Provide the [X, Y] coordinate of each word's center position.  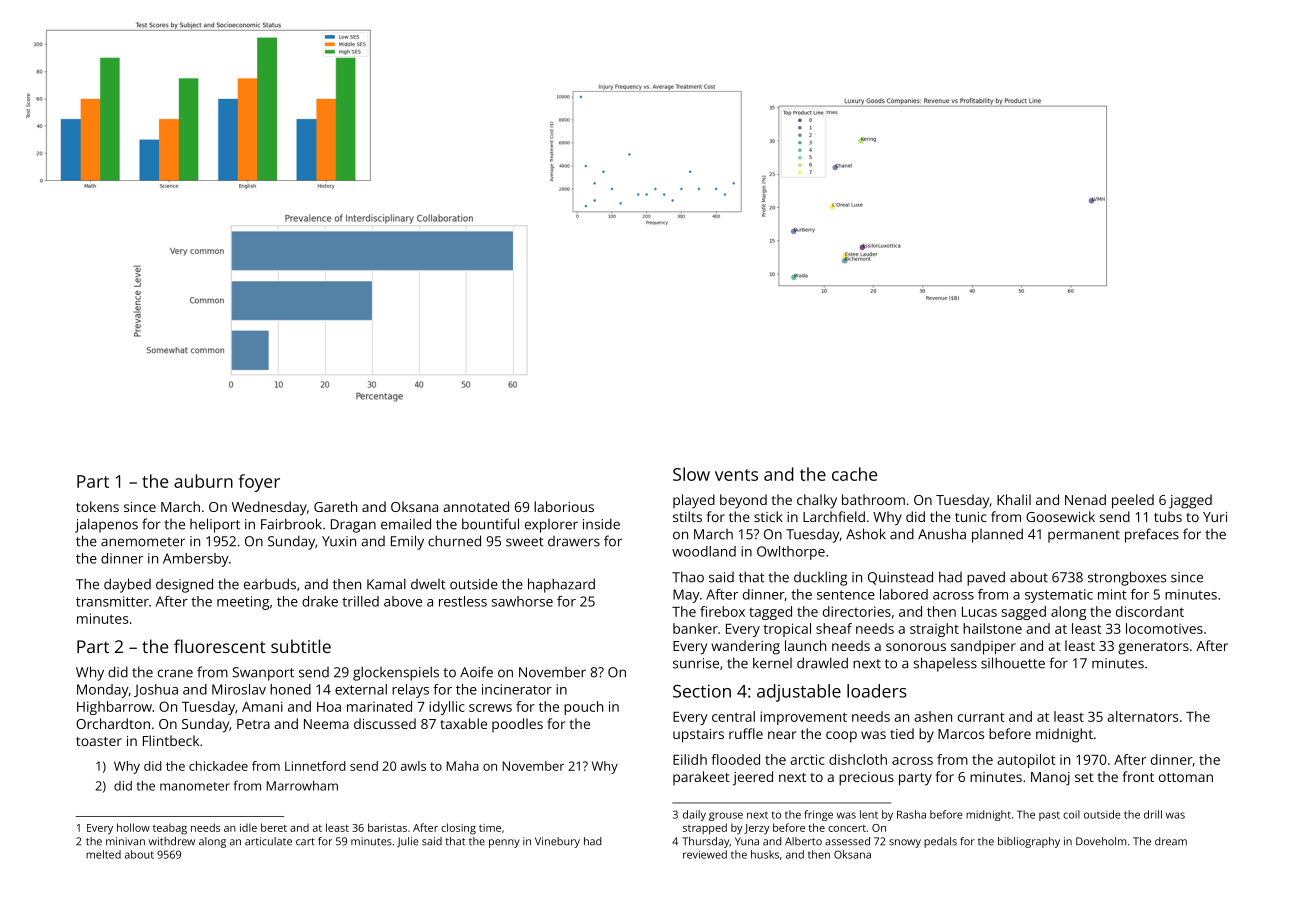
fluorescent [220, 646]
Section [702, 691]
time [490, 828]
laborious [564, 506]
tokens [97, 506]
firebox [722, 611]
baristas [387, 827]
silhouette [1013, 663]
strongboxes [1127, 578]
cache [854, 474]
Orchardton [113, 723]
